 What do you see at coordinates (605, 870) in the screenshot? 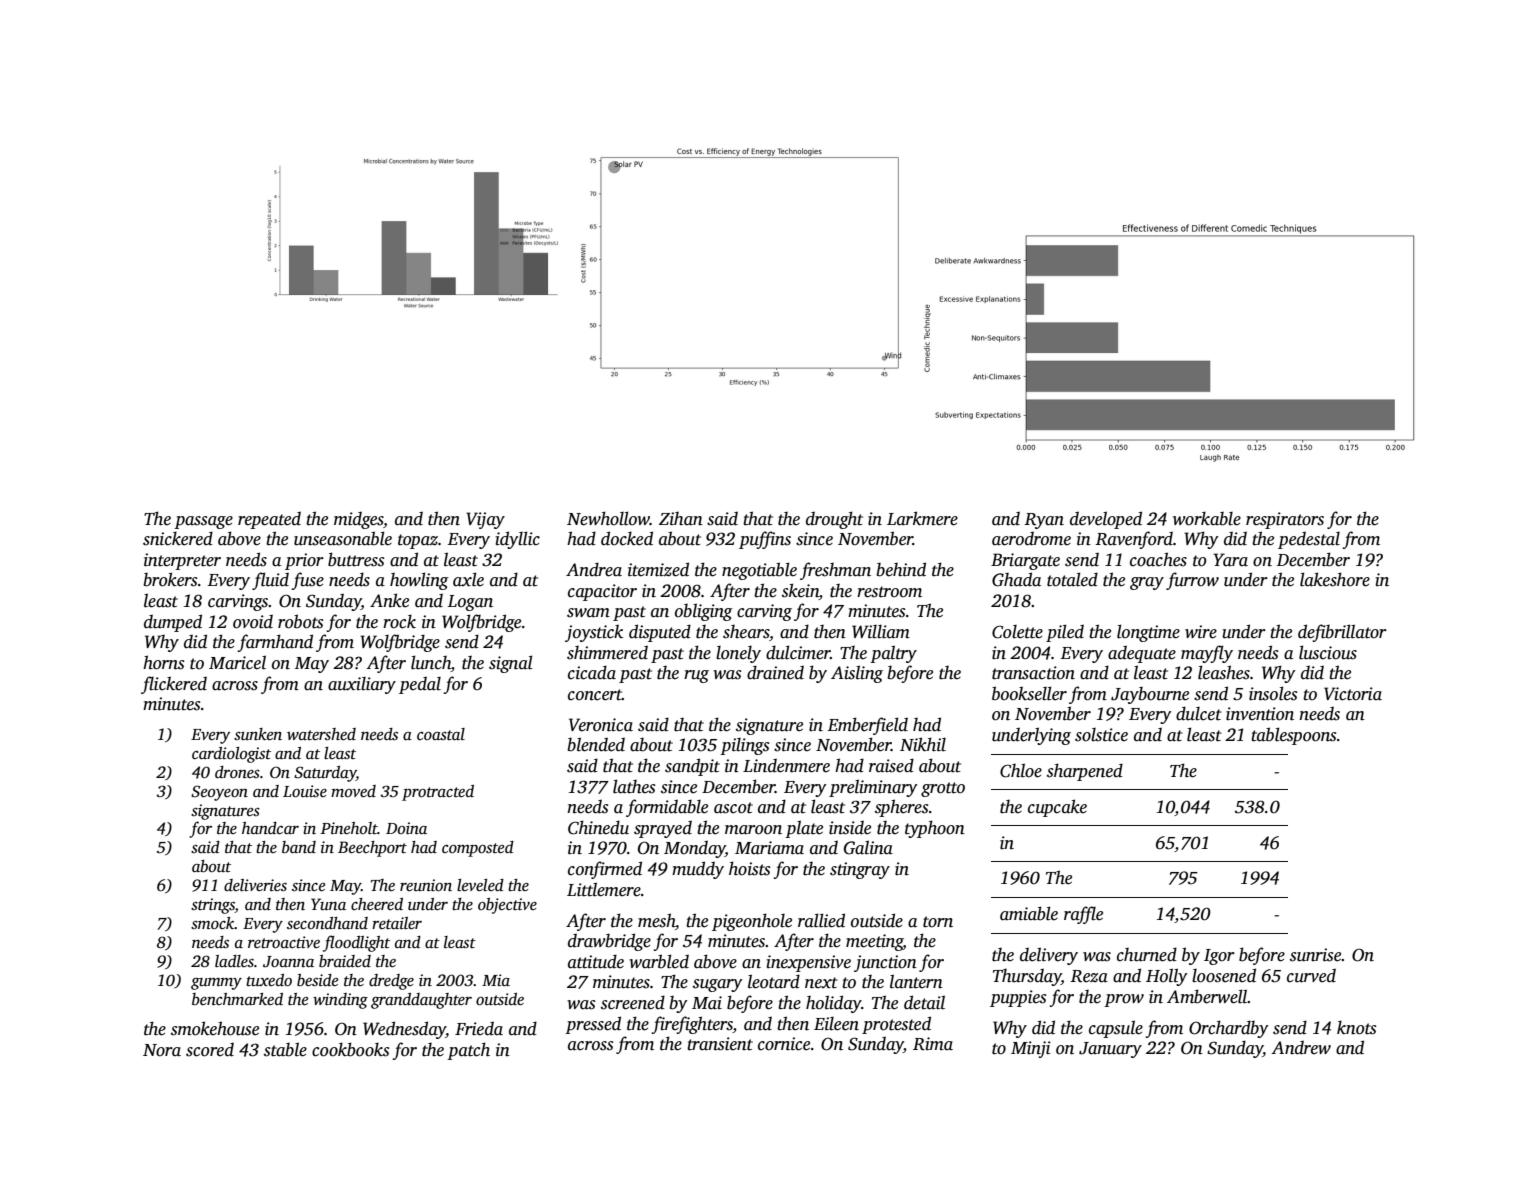
I see `confirmed` at bounding box center [605, 870].
